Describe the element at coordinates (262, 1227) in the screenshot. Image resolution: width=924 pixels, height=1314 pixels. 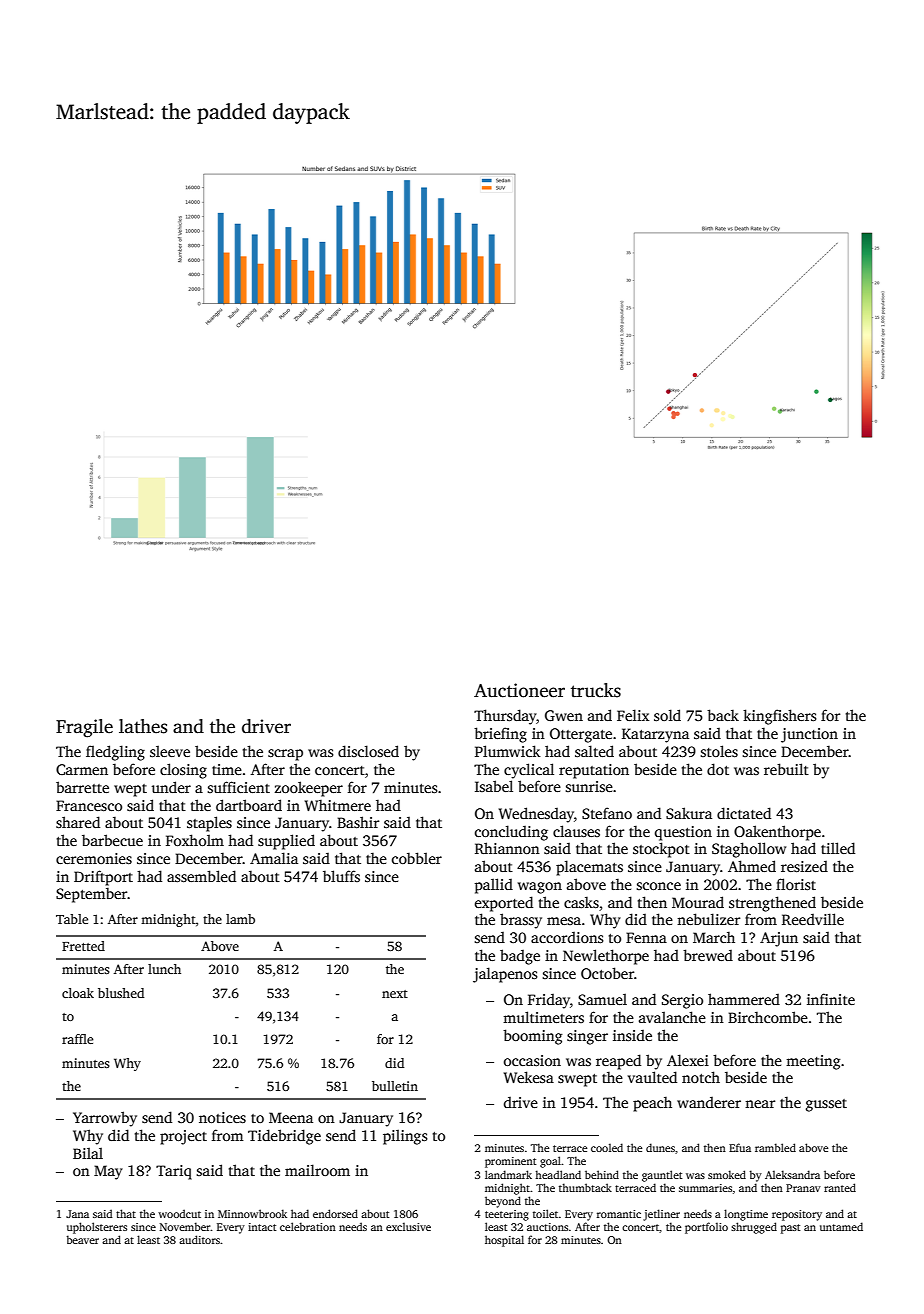
I see `intact` at that location.
